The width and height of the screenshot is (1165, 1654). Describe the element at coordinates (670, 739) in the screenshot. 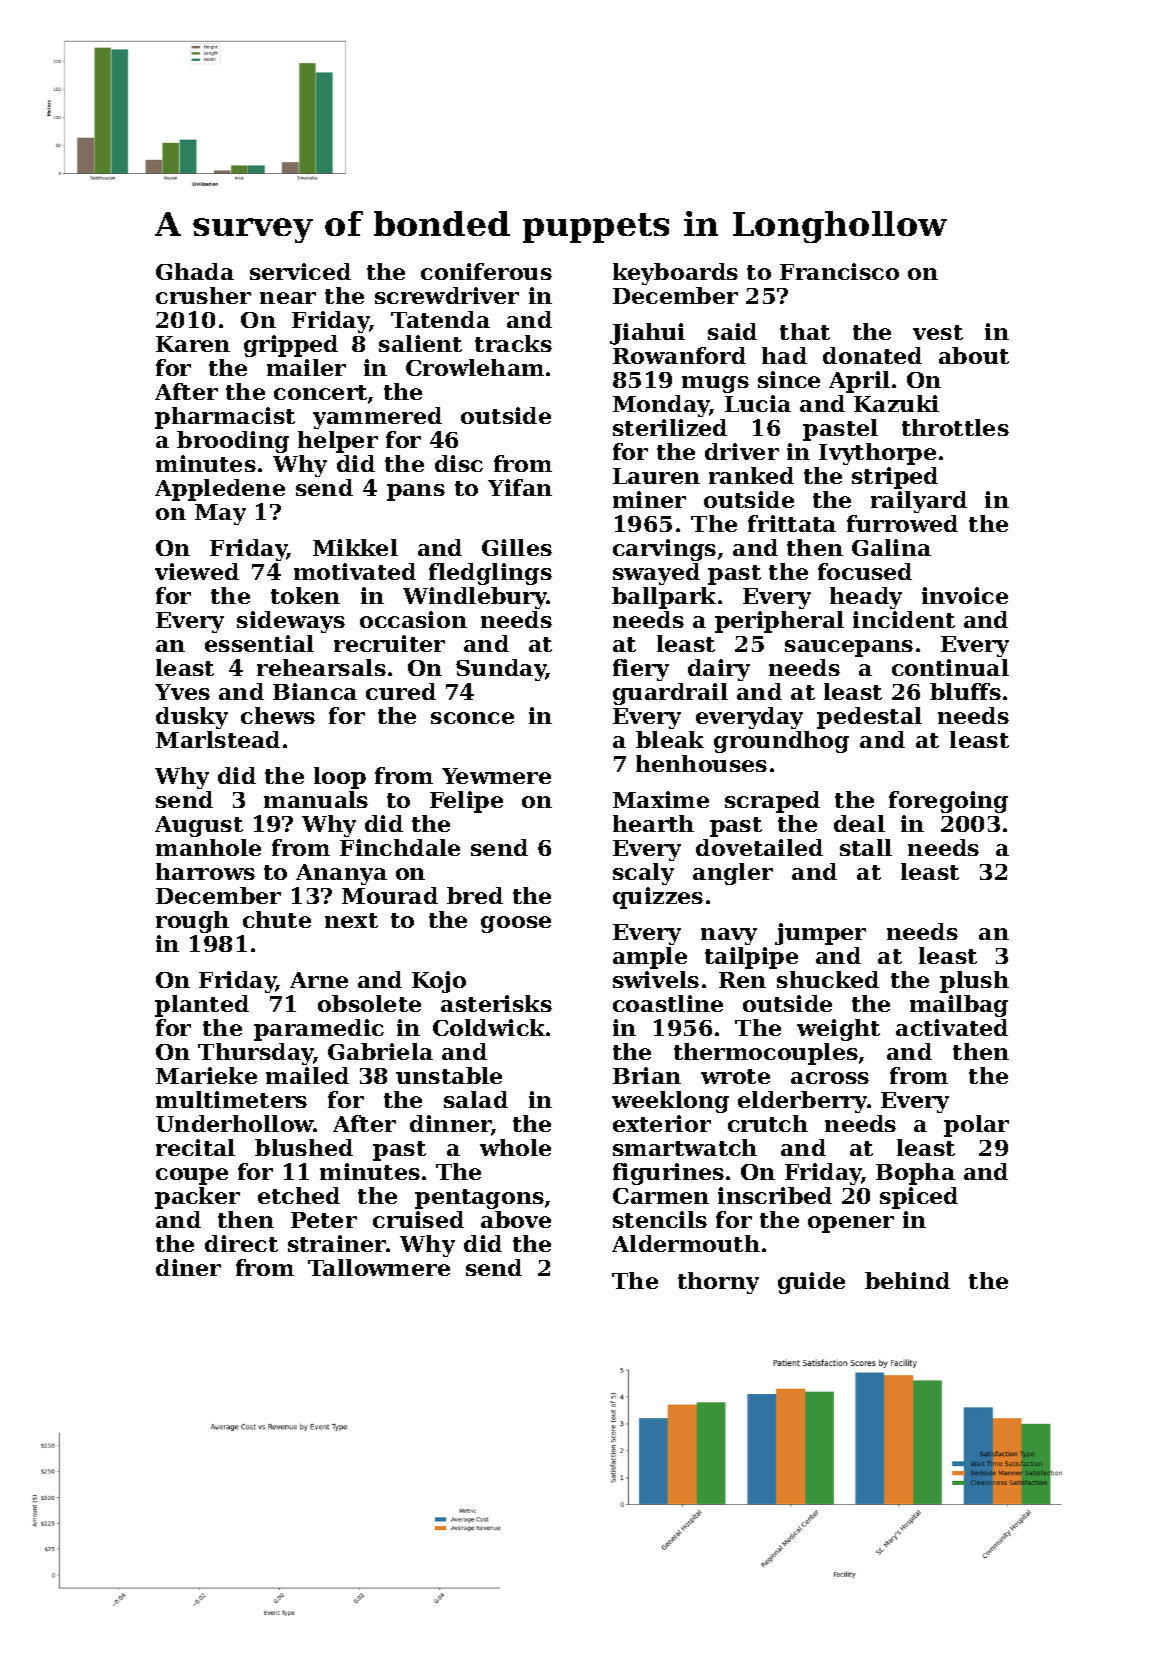

I see `bleak` at that location.
